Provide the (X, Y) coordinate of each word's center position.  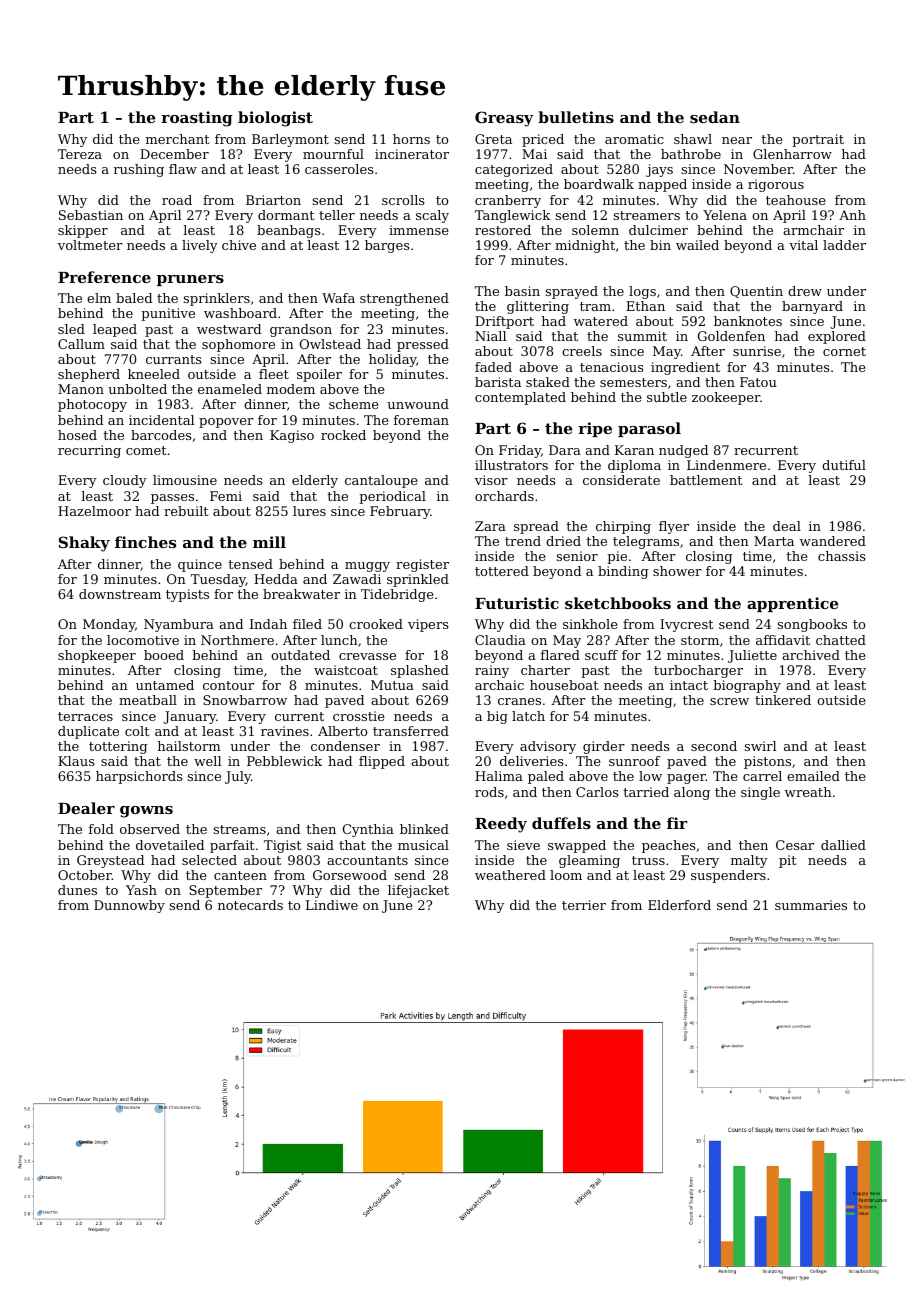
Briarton (273, 200)
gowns (146, 812)
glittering (538, 307)
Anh (852, 215)
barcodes (161, 435)
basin (522, 291)
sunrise (757, 351)
